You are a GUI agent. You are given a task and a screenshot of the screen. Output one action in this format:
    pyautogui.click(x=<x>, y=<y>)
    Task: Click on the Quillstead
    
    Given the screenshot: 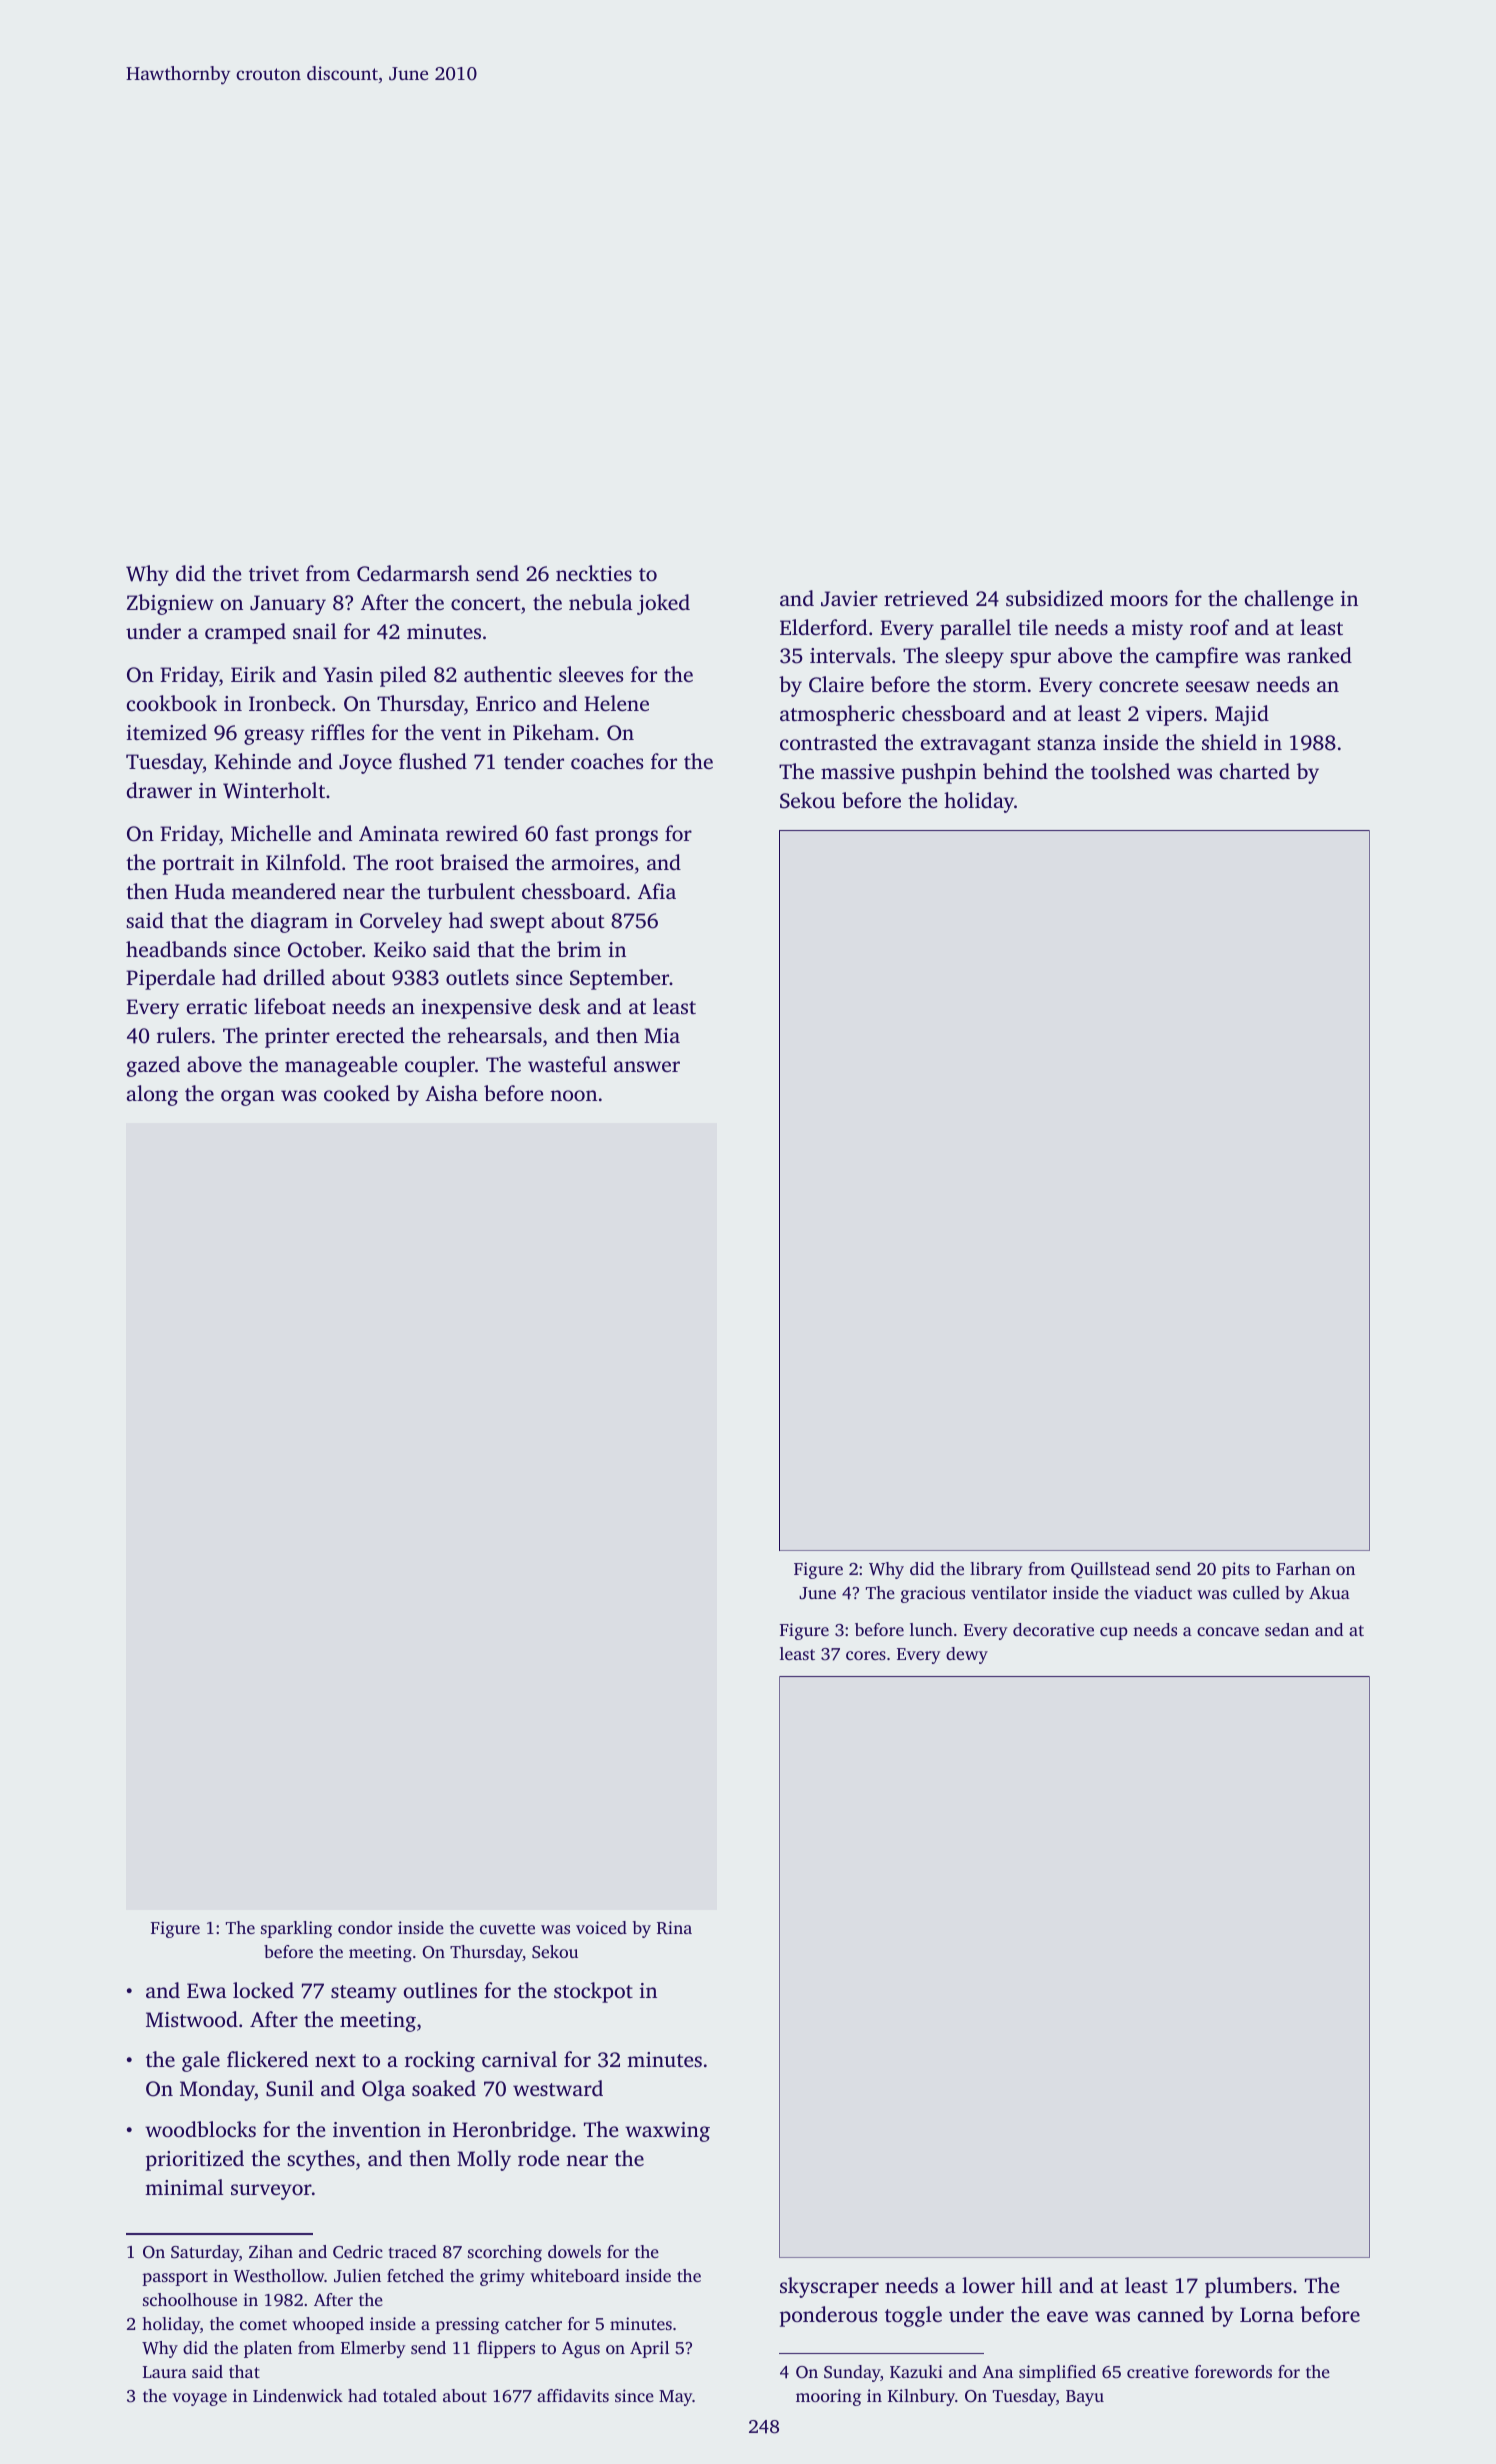 What is the action you would take?
    pyautogui.click(x=1110, y=1570)
